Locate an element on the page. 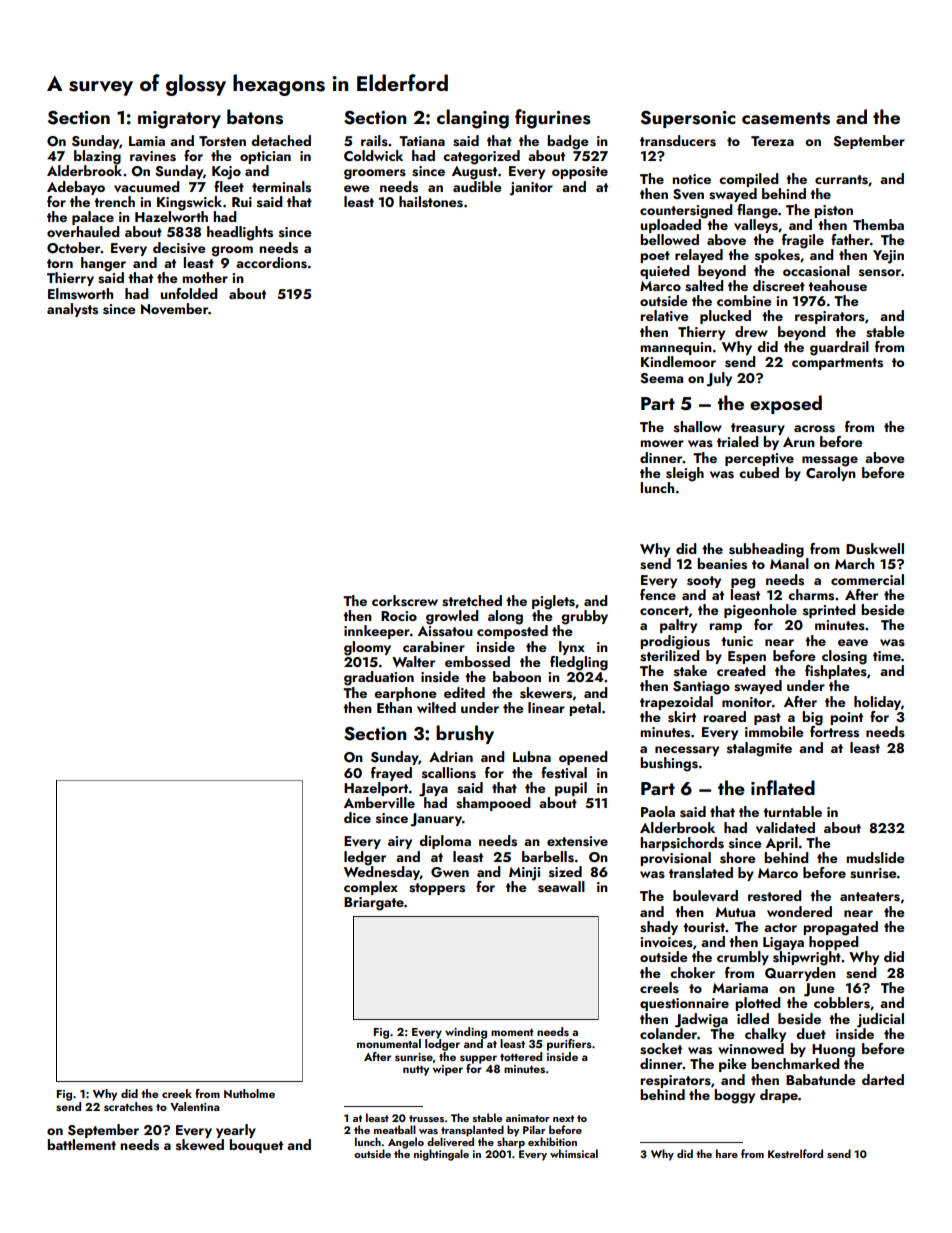 The image size is (952, 1233). guardrail is located at coordinates (839, 348).
